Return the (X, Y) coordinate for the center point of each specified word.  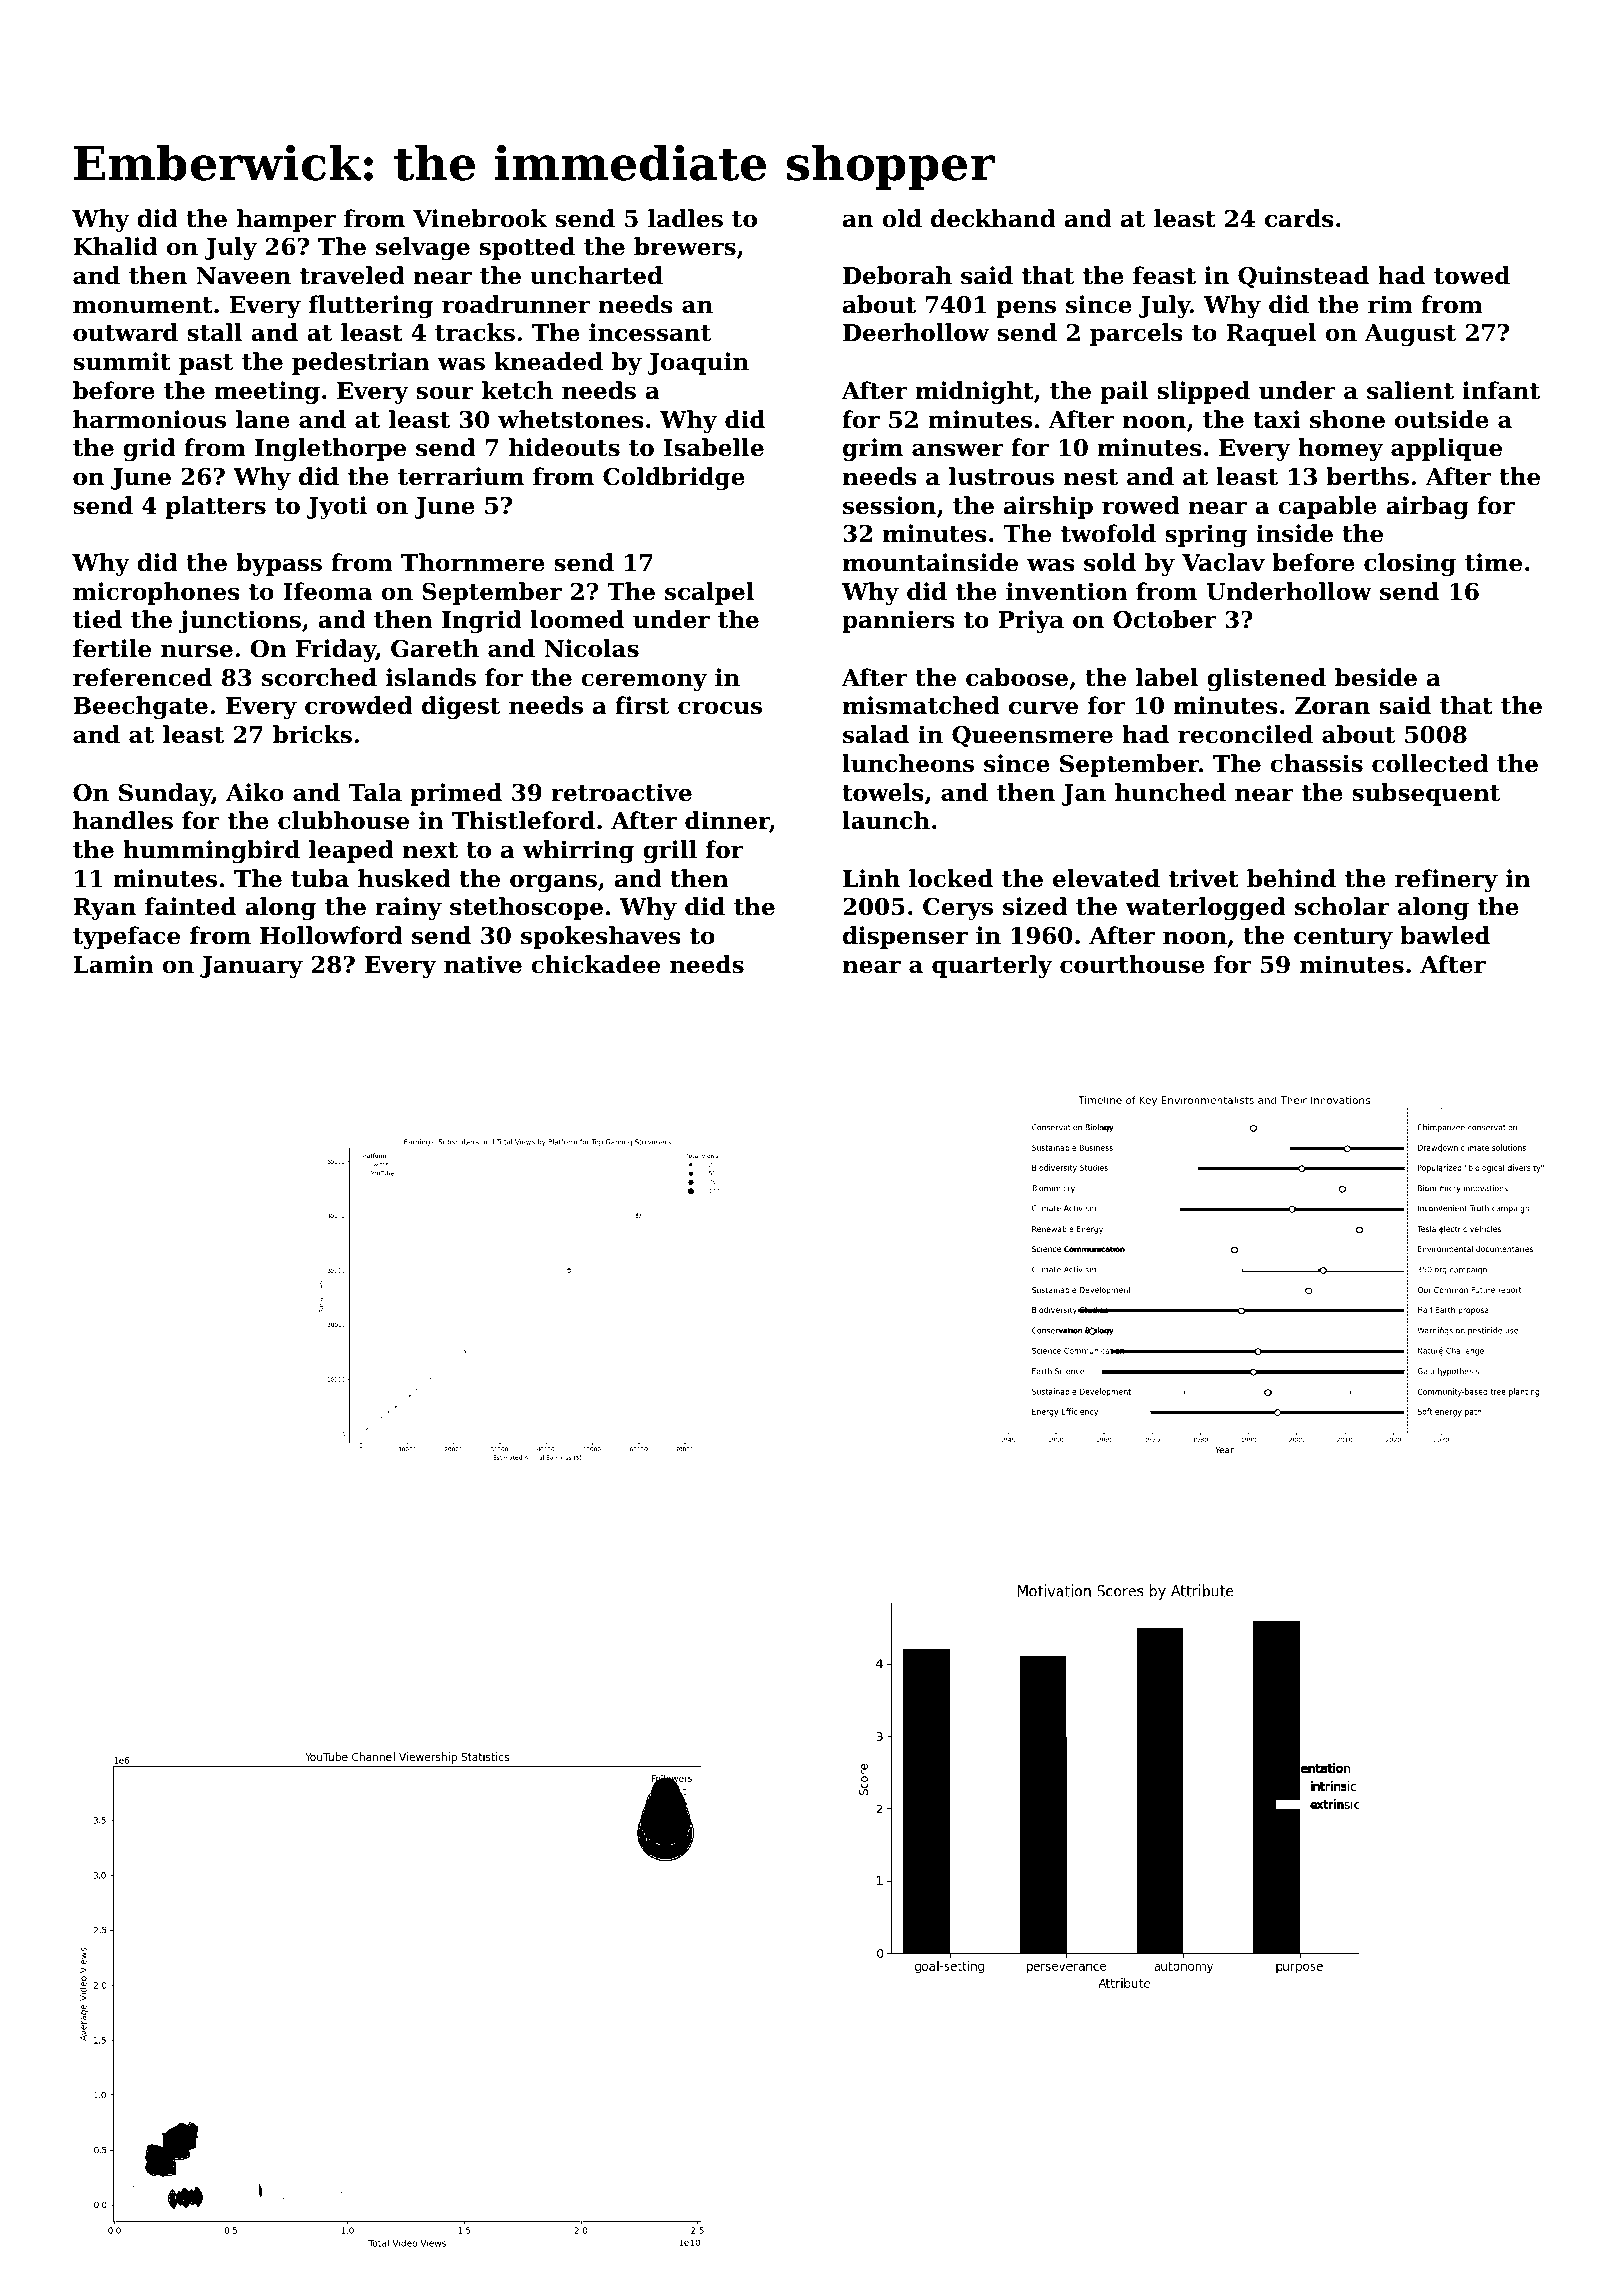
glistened (1266, 679)
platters (216, 507)
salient (1410, 390)
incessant (650, 332)
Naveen (243, 276)
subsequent (1426, 794)
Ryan (104, 909)
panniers (898, 621)
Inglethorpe (330, 449)
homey (1340, 449)
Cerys (958, 909)
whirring (578, 851)
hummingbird (211, 851)
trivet (1204, 878)
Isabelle (714, 447)
